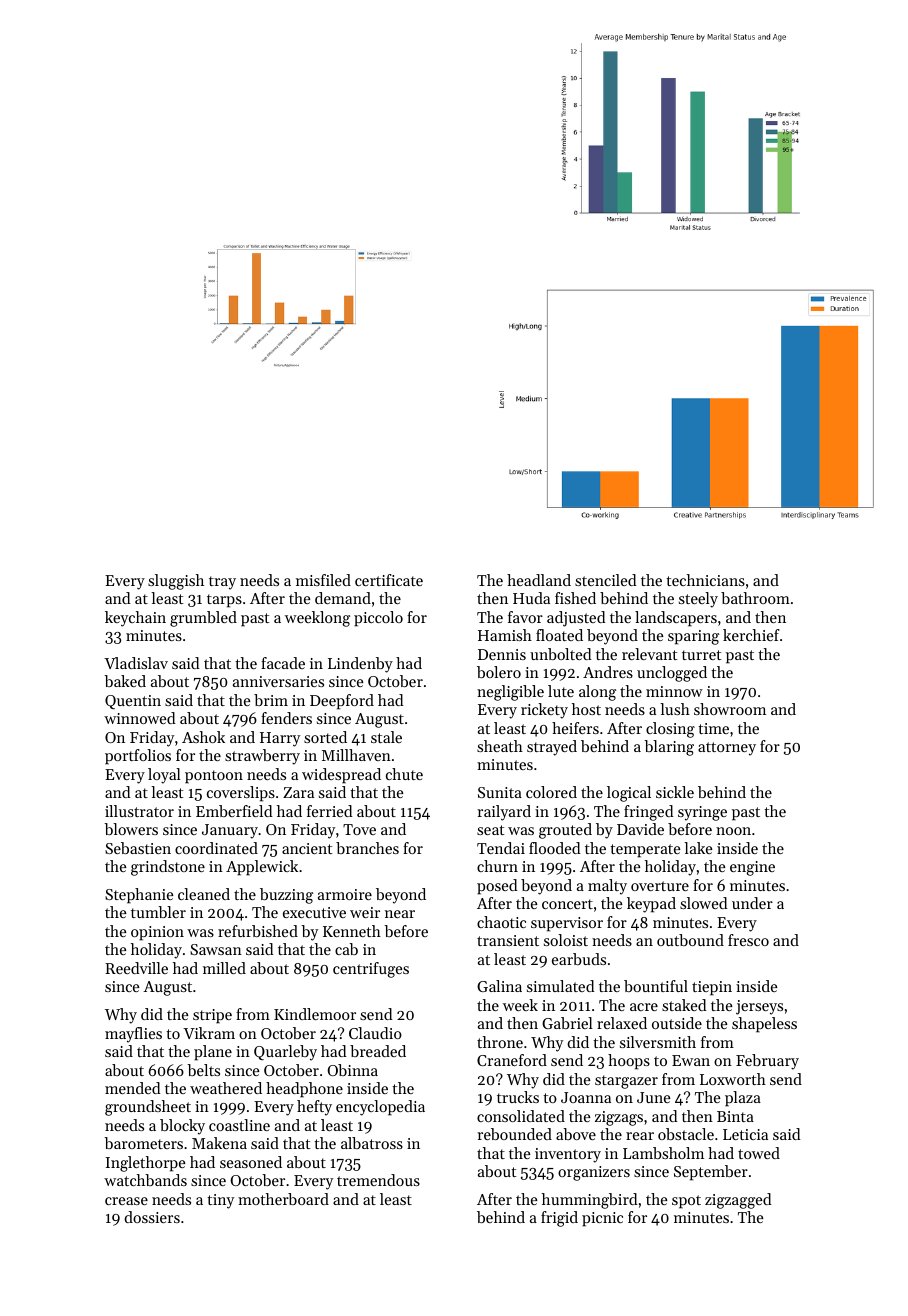  What do you see at coordinates (262, 868) in the document?
I see `Applewick` at bounding box center [262, 868].
